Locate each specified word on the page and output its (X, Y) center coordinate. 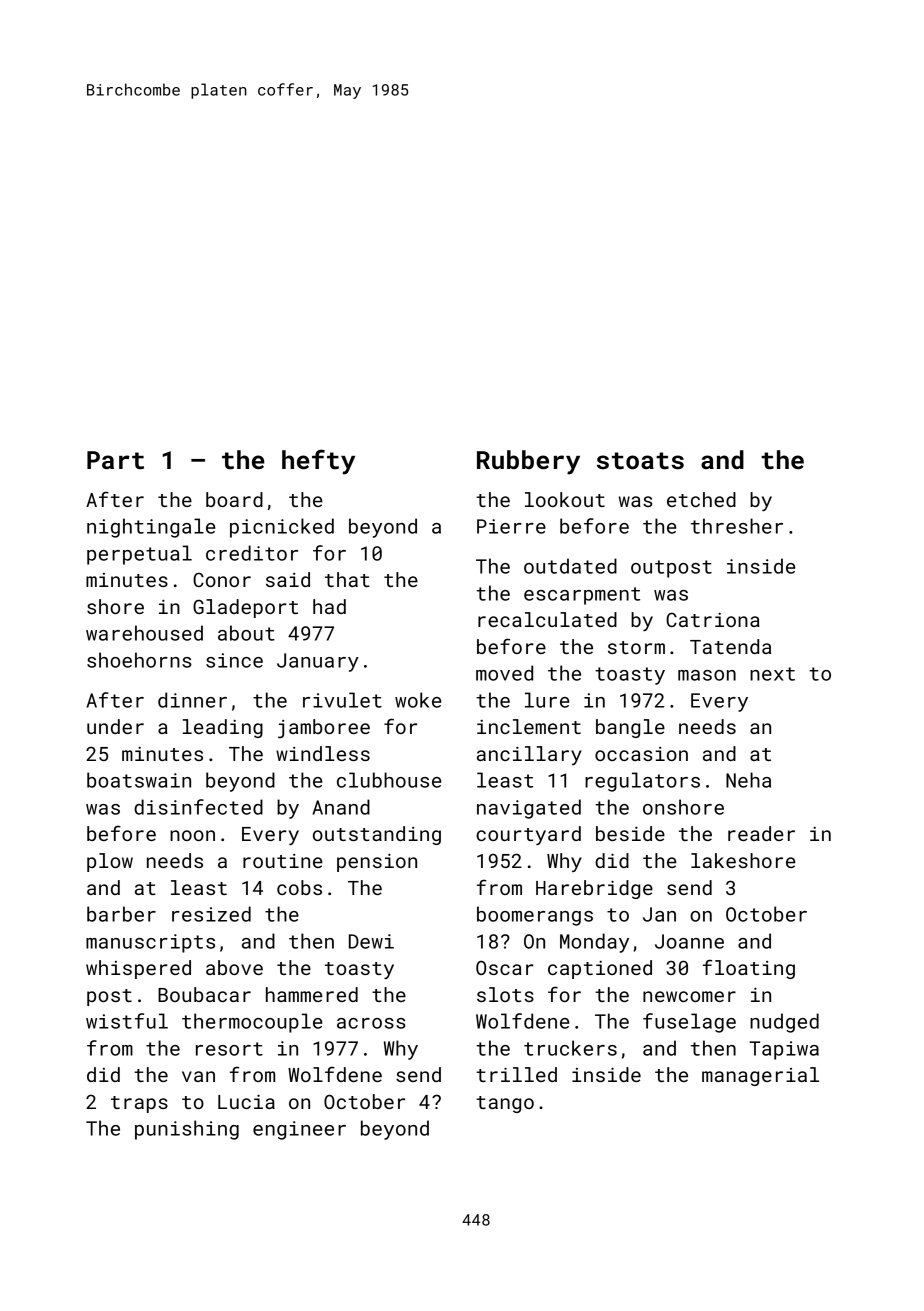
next (772, 674)
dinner (192, 700)
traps (139, 1104)
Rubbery (528, 462)
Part (115, 460)
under (115, 726)
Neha (748, 780)
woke (418, 700)
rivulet (342, 700)
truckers (570, 1048)
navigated (529, 809)
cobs (299, 887)
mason (707, 675)
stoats (640, 461)
